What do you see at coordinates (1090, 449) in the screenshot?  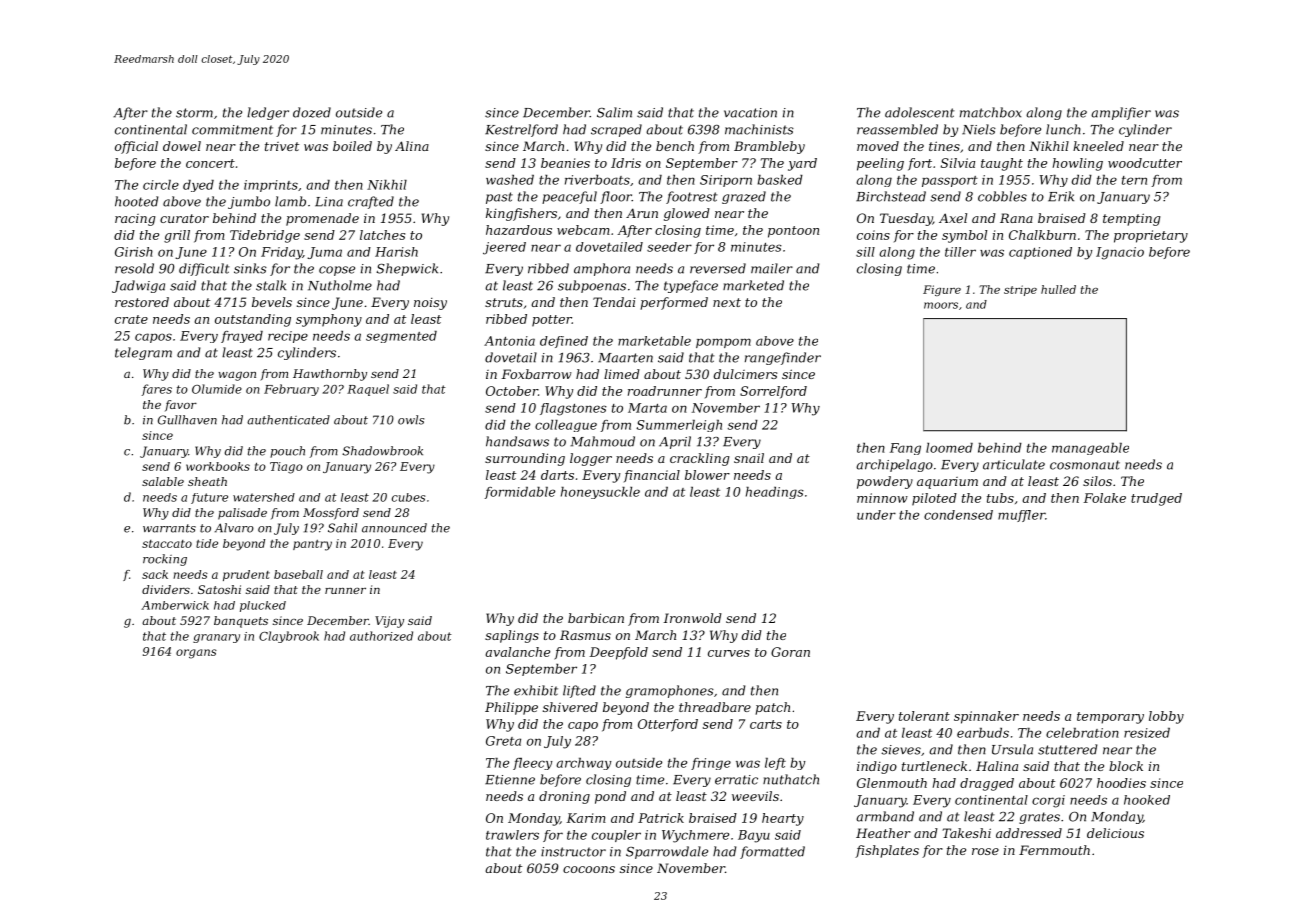 I see `manageable` at bounding box center [1090, 449].
